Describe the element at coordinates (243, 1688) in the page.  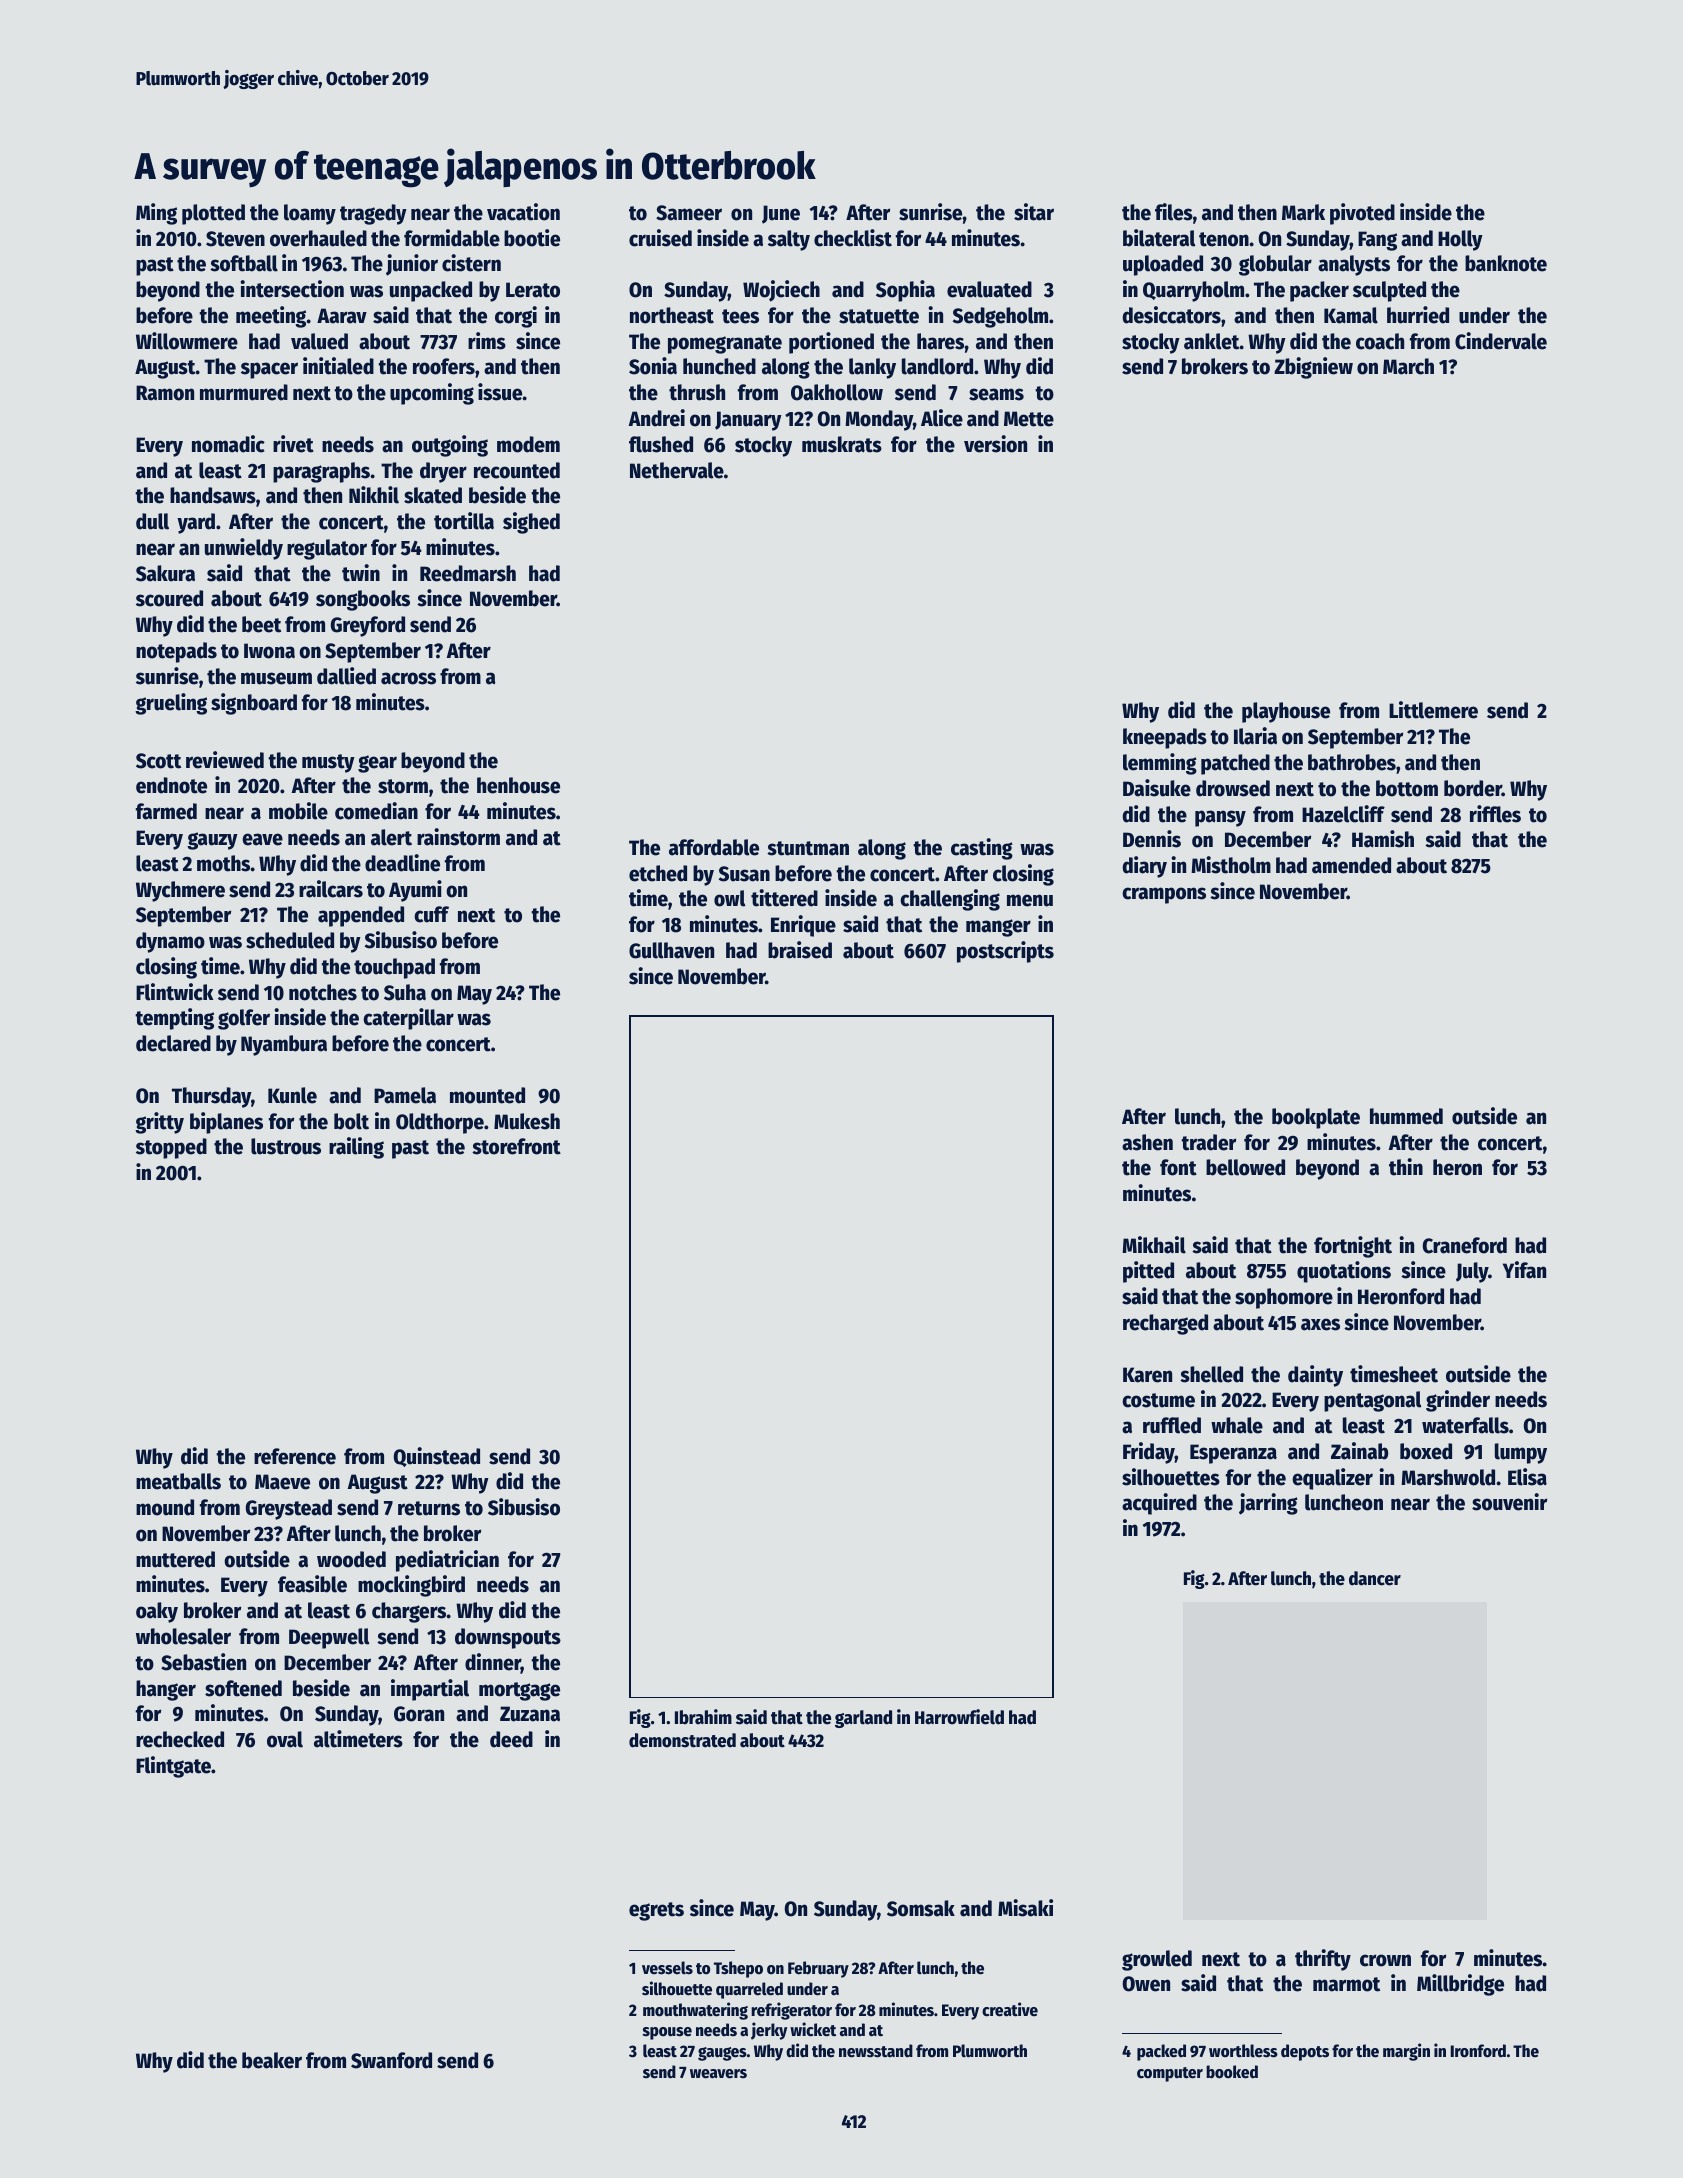
I see `softened` at that location.
